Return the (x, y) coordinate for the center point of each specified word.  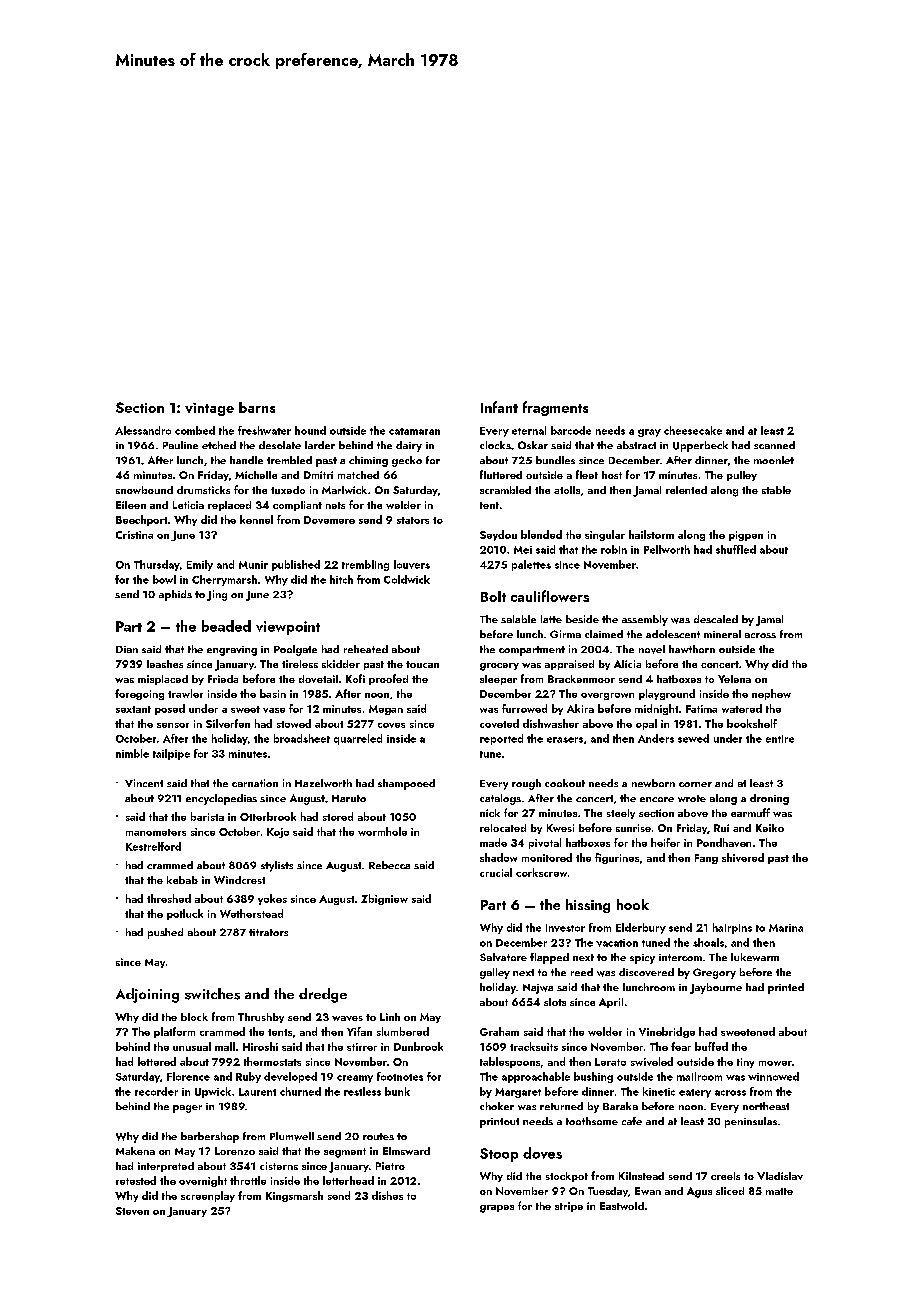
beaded (226, 626)
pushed (165, 933)
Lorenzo (235, 1151)
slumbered (403, 1031)
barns (257, 407)
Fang (706, 859)
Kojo (278, 833)
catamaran (414, 431)
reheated (366, 649)
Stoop (499, 1155)
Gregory (714, 973)
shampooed (406, 784)
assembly (645, 620)
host (612, 475)
